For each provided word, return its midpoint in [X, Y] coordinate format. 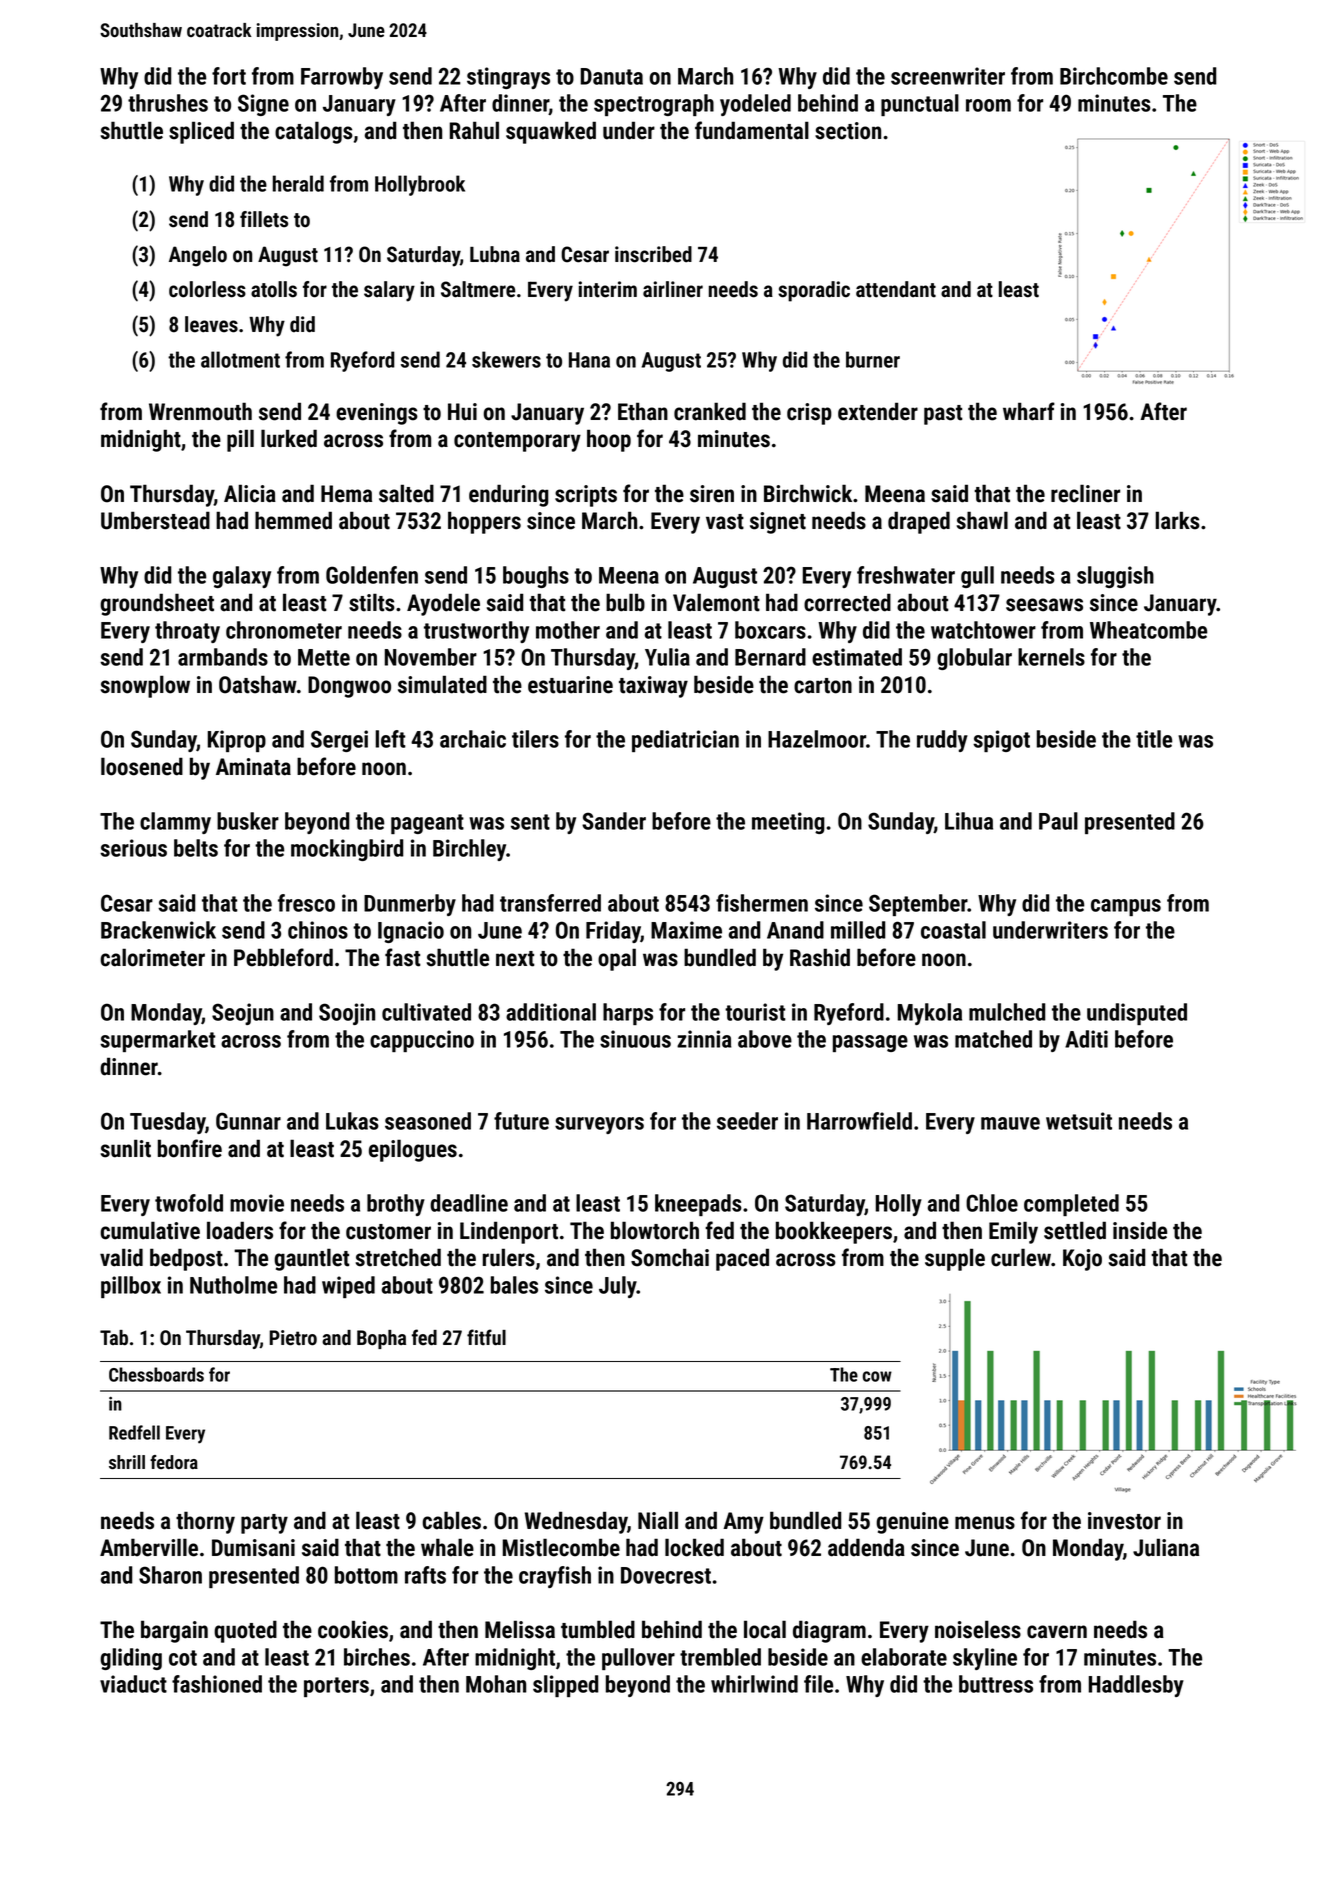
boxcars [770, 630]
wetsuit [1079, 1121]
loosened [142, 766]
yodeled [755, 105]
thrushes [168, 103]
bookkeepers [834, 1232]
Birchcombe [1114, 76]
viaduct [133, 1684]
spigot [1001, 741]
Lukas [352, 1121]
